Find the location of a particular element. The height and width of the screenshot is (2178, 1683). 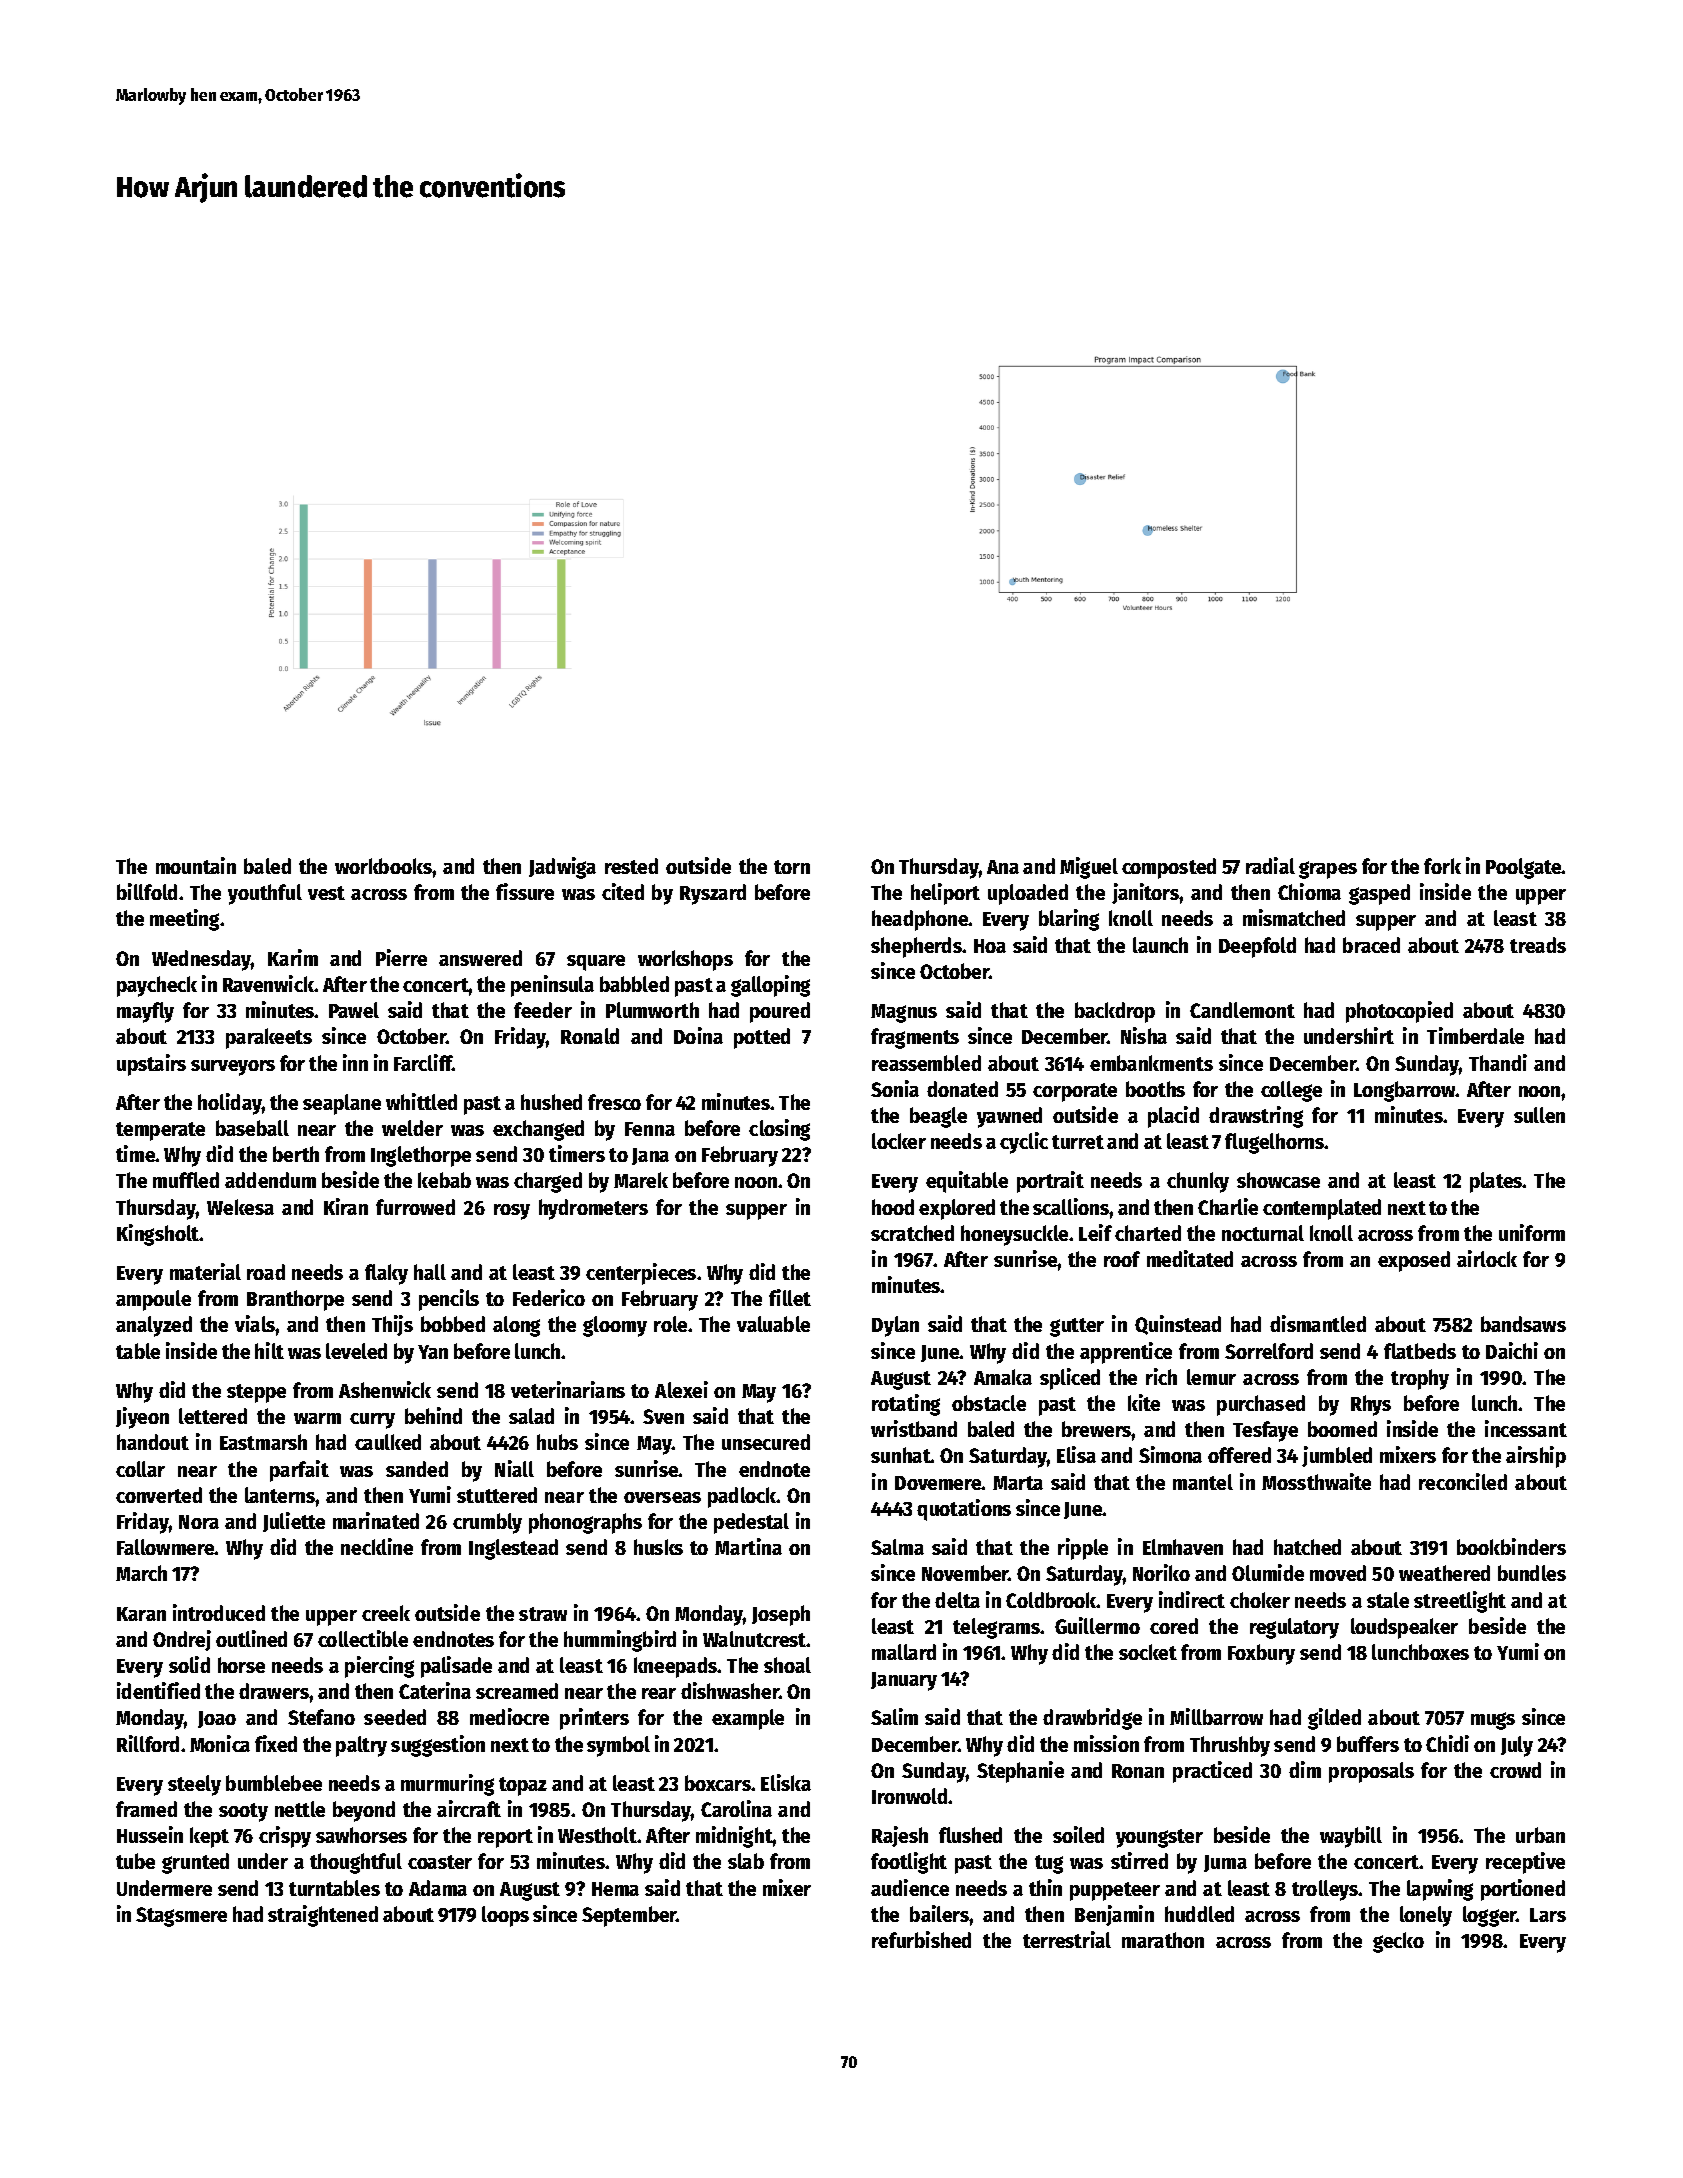

photocopied is located at coordinates (1399, 1012).
